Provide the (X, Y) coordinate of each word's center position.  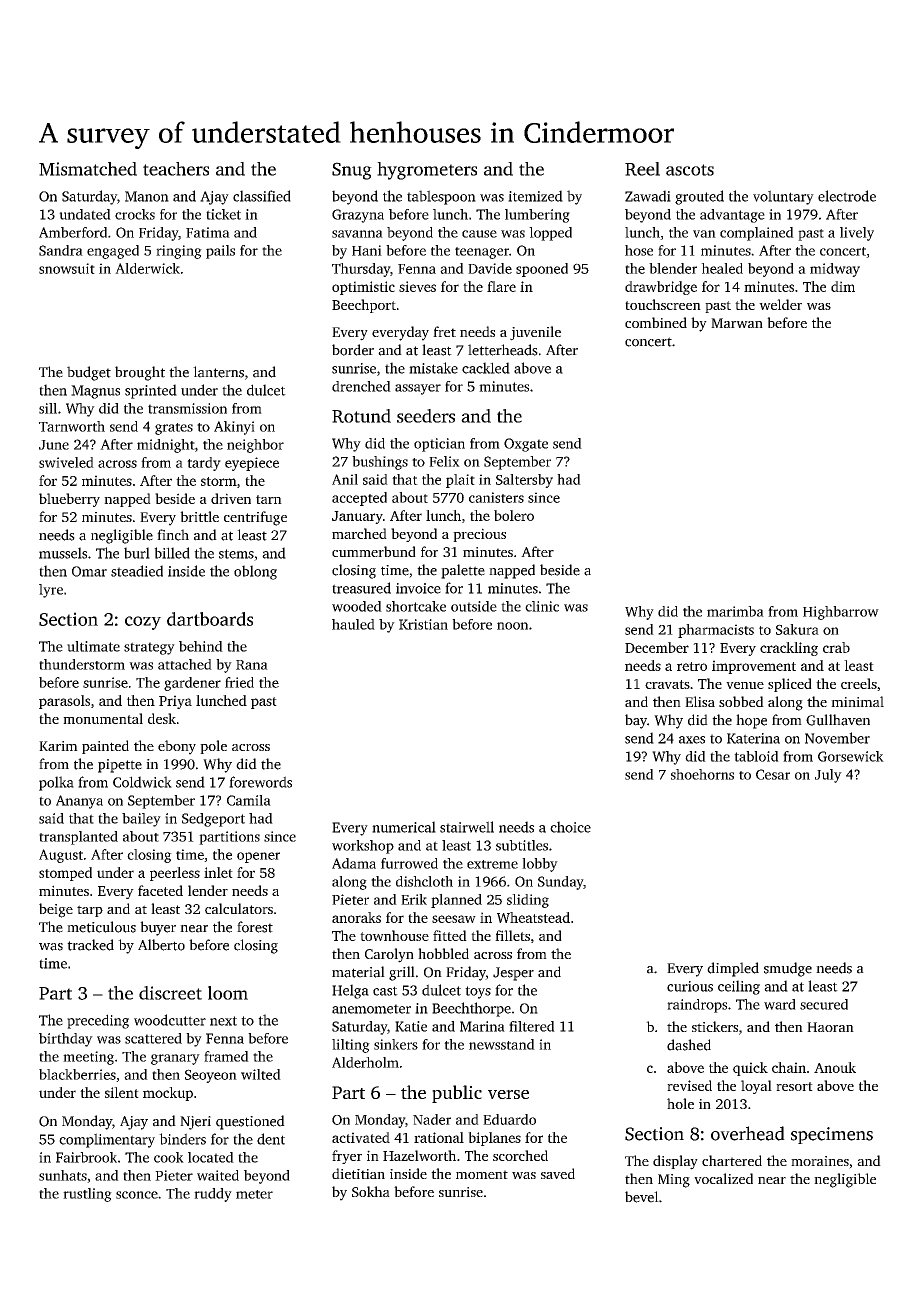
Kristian (423, 624)
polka (56, 783)
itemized (535, 196)
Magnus (95, 392)
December (657, 647)
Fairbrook (86, 1157)
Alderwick (147, 268)
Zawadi (648, 196)
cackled (486, 368)
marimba (735, 611)
